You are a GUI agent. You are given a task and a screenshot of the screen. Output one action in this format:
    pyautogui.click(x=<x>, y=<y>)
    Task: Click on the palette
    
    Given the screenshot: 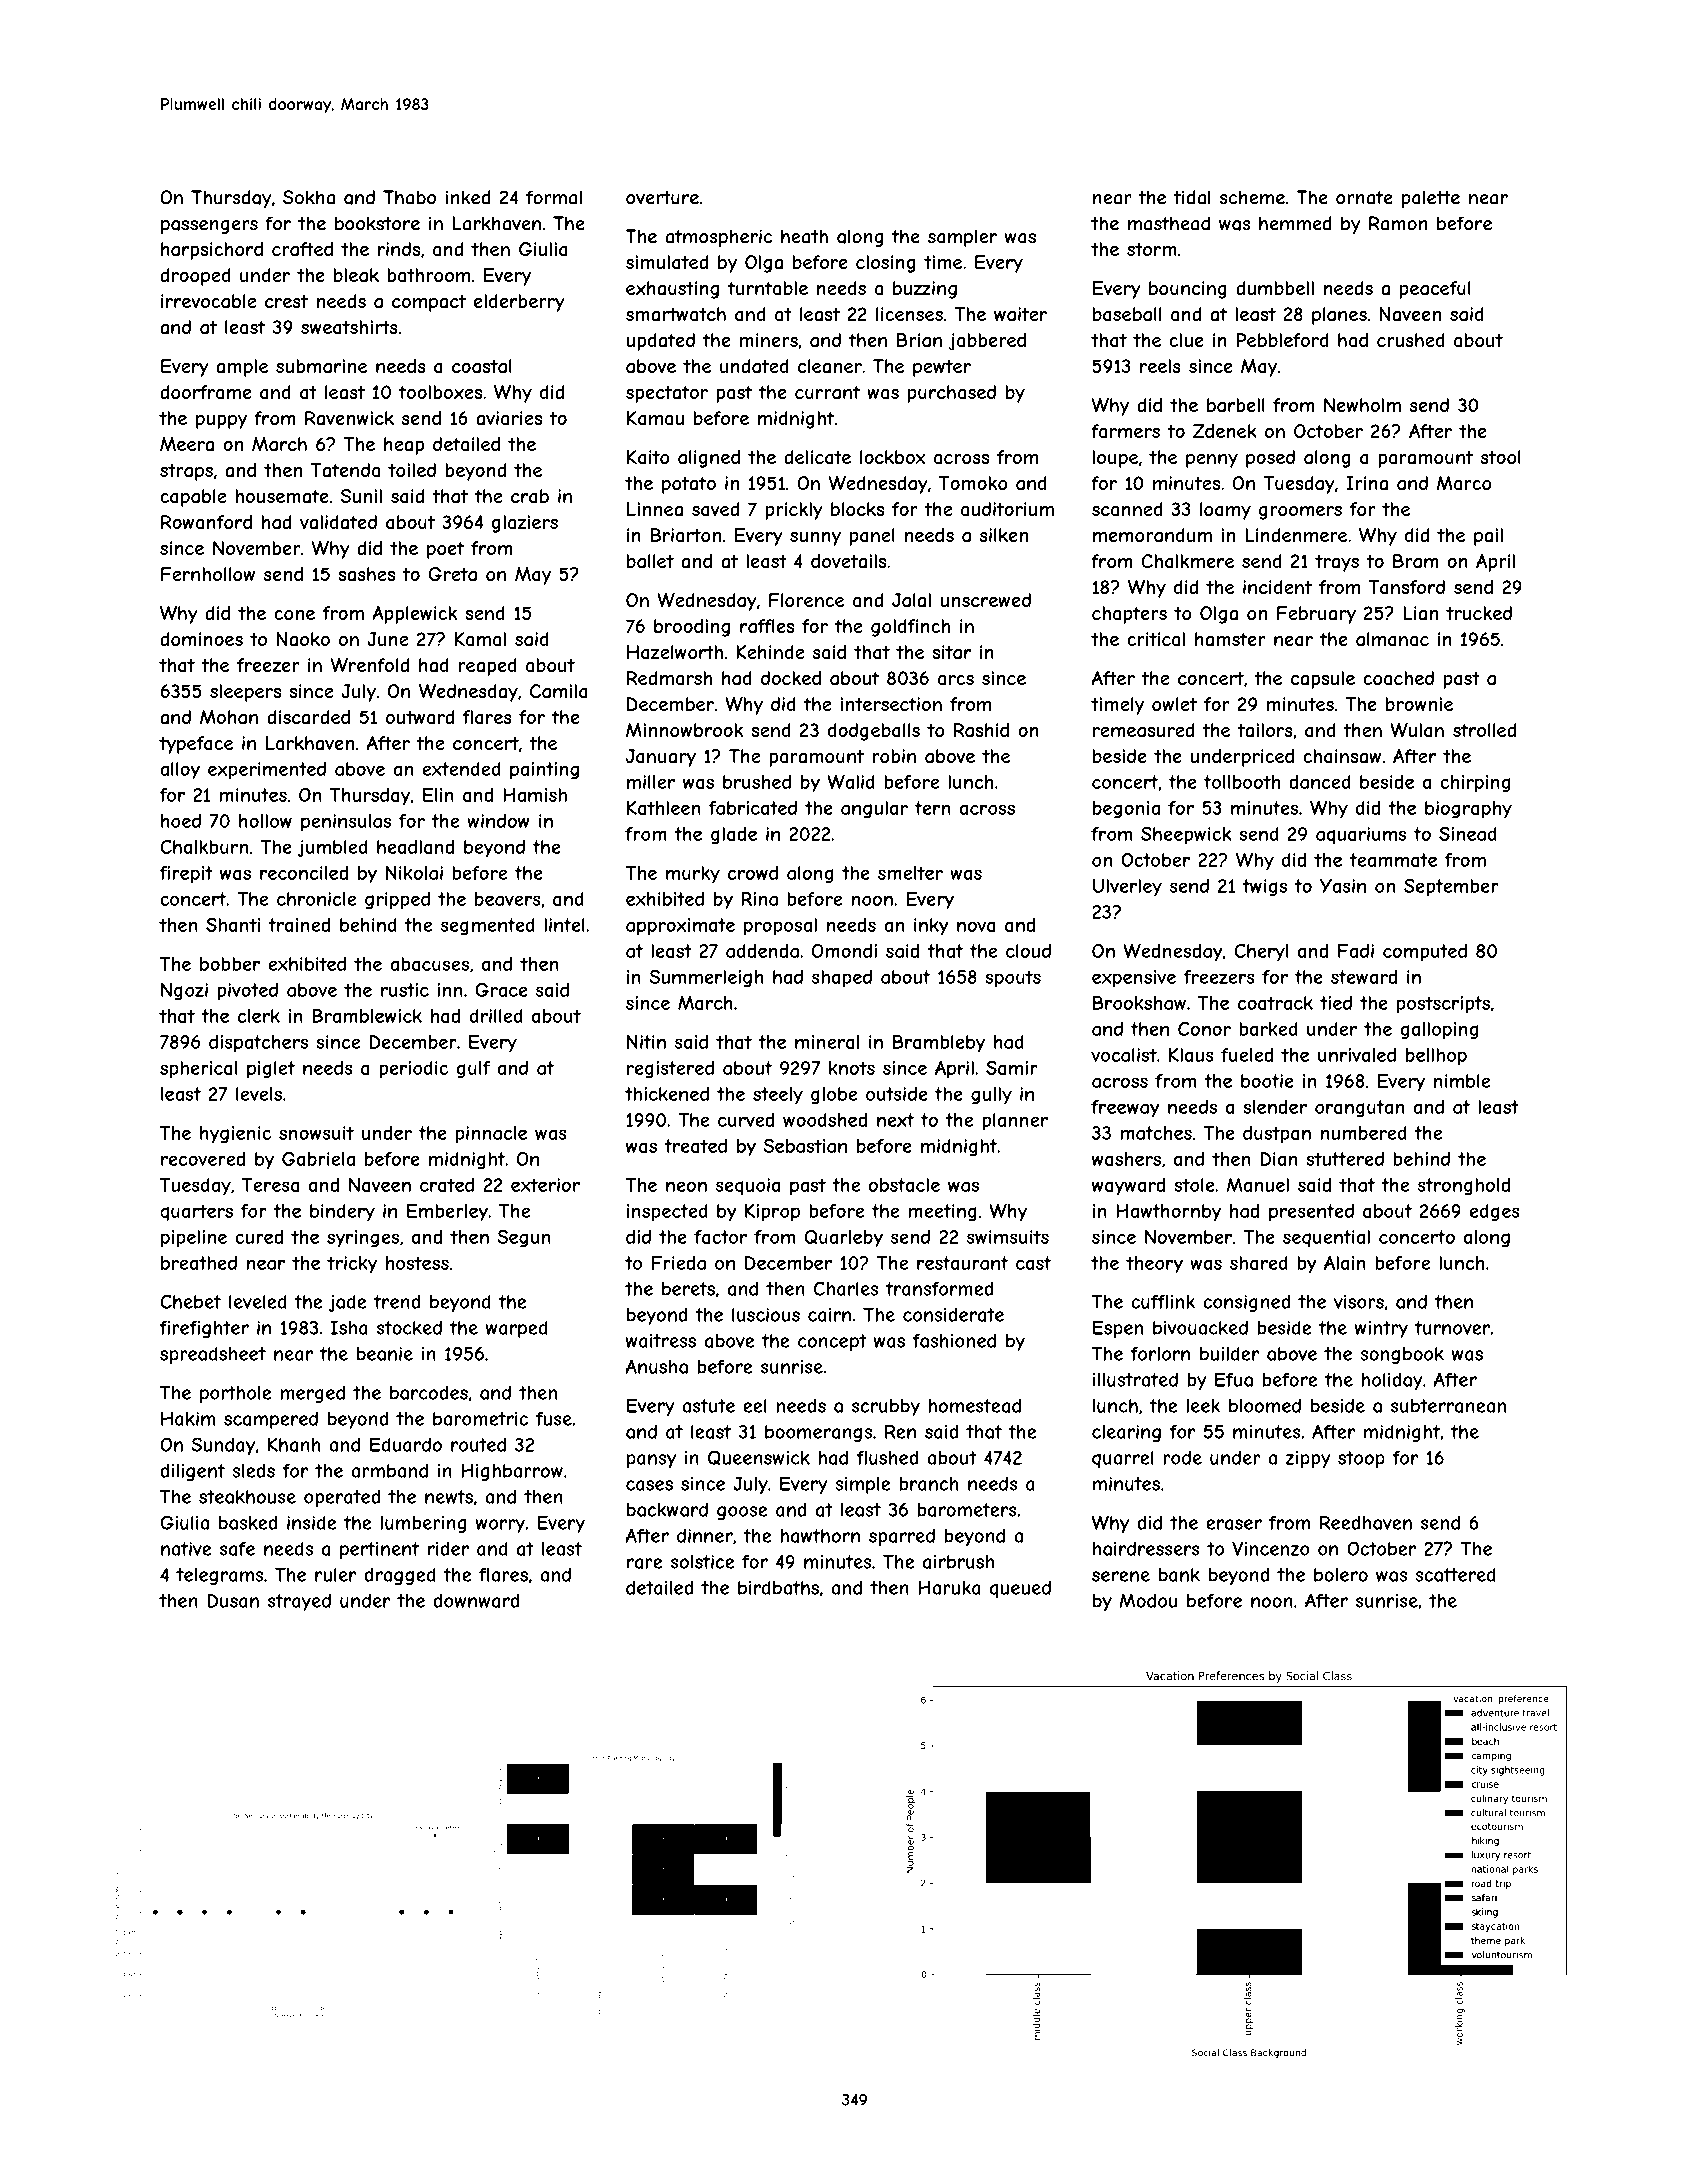 What is the action you would take?
    pyautogui.click(x=1431, y=199)
